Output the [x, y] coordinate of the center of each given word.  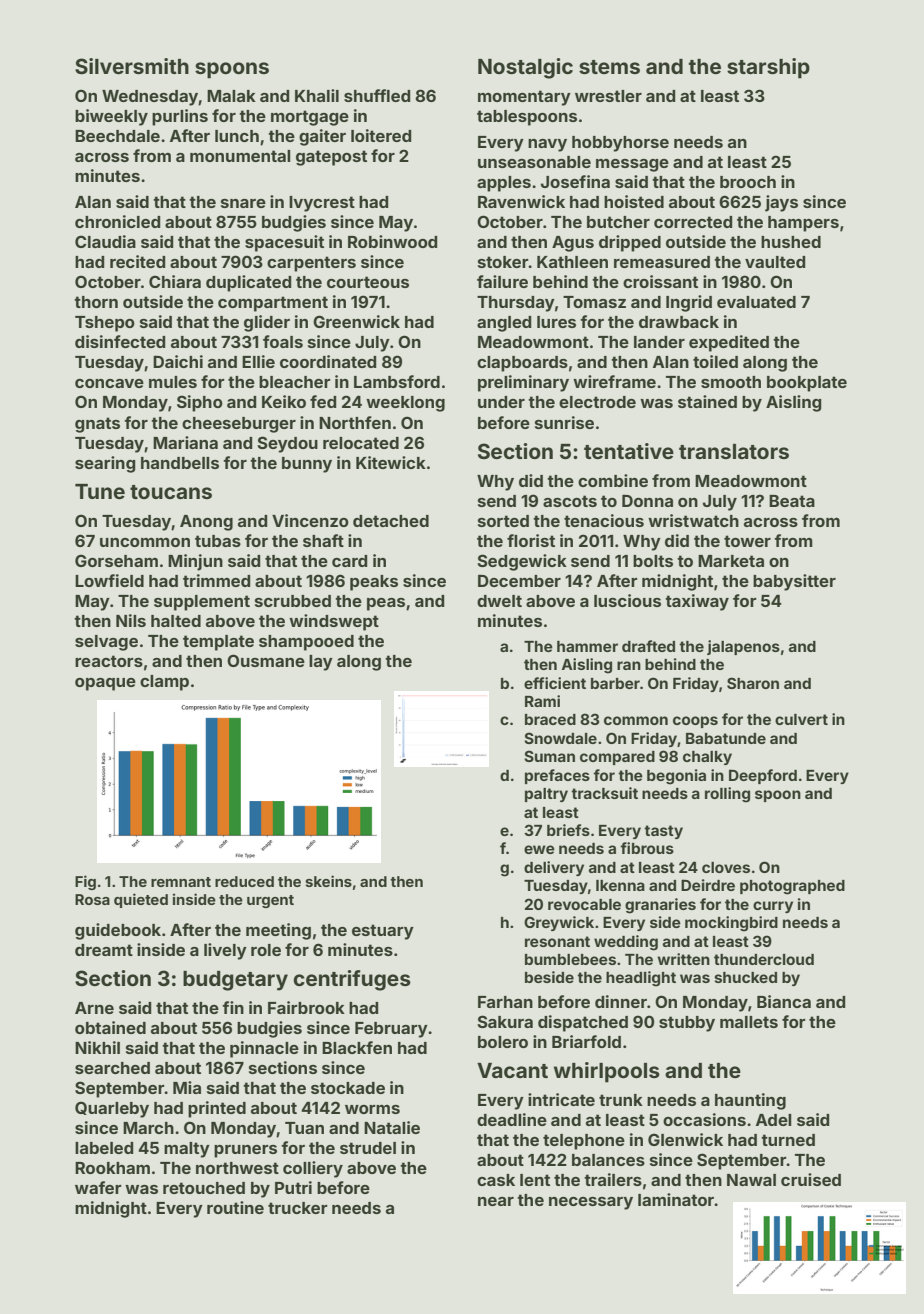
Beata [792, 501]
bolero [503, 1042]
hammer [587, 646]
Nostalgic [525, 68]
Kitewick [391, 462]
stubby [687, 1024]
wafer [98, 1187]
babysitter [794, 582]
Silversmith [132, 66]
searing [105, 464]
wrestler [608, 96]
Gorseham [116, 560]
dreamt [104, 950]
